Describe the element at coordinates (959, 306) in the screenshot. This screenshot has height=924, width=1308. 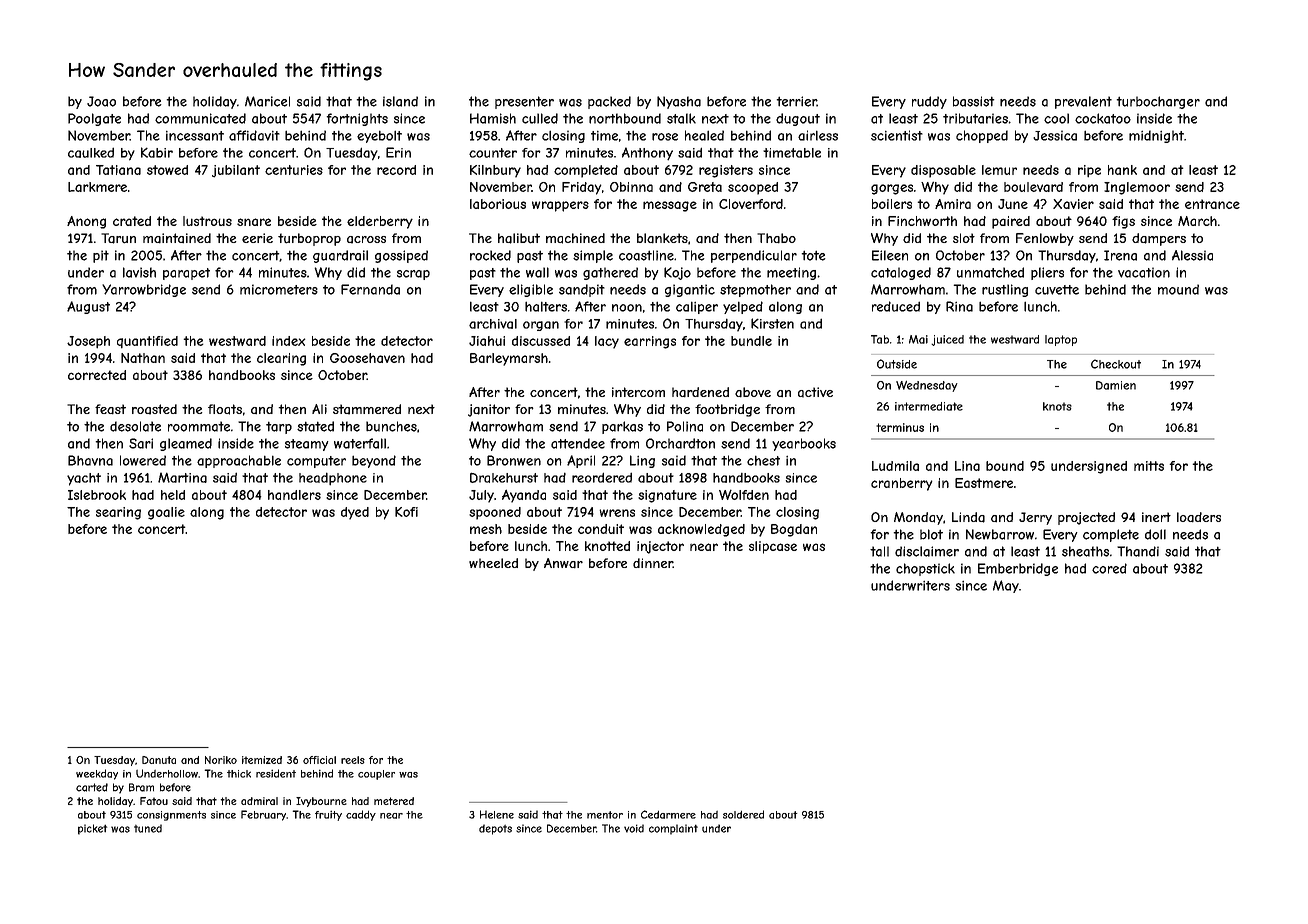
I see `Rina` at that location.
